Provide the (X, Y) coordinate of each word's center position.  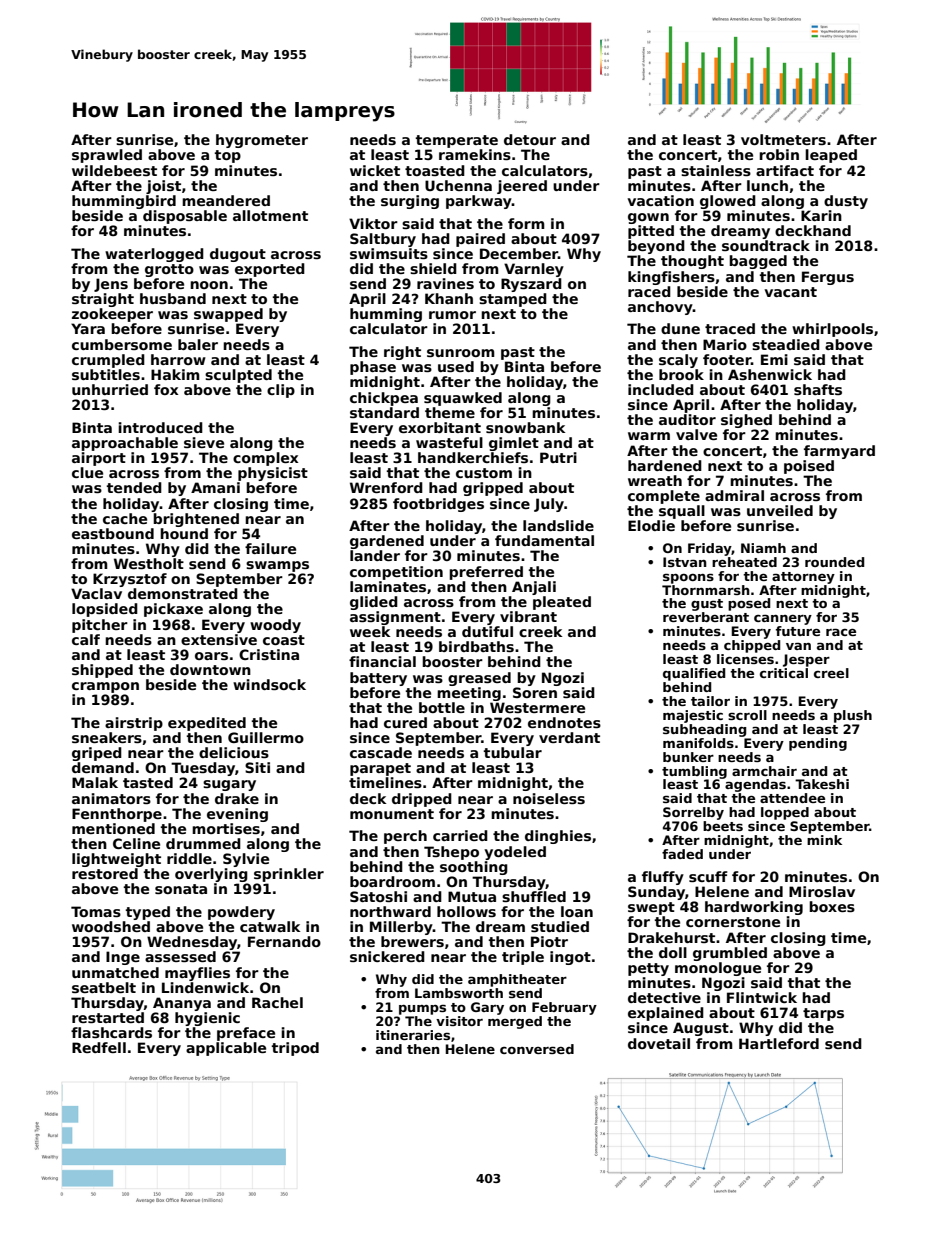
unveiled (780, 510)
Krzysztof (130, 580)
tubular (513, 752)
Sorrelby (693, 813)
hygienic (207, 1019)
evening (237, 815)
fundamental (544, 540)
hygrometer (262, 141)
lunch (767, 185)
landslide (558, 525)
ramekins (475, 154)
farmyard (839, 452)
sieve (204, 442)
